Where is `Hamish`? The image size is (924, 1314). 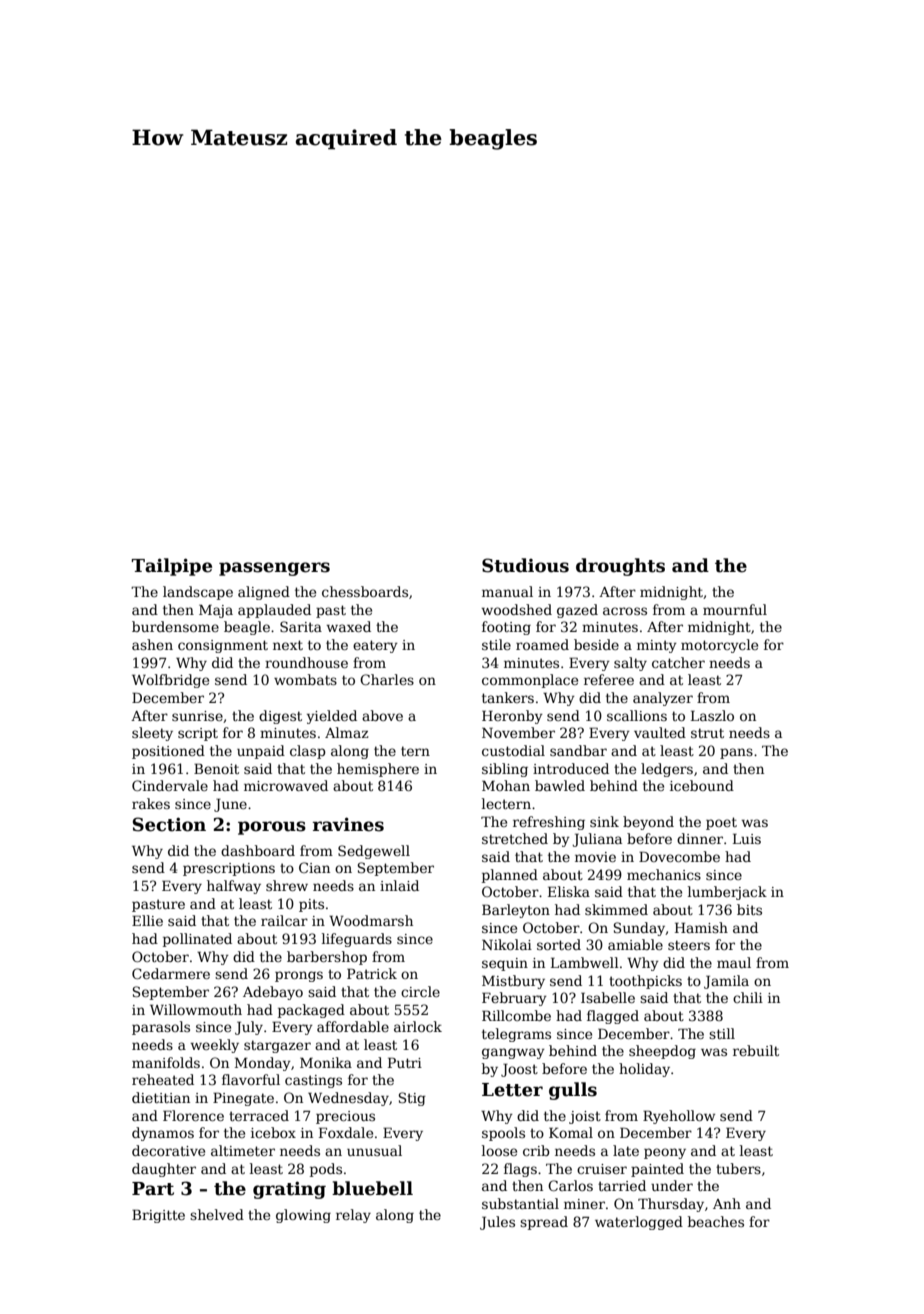
Hamish is located at coordinates (701, 927).
